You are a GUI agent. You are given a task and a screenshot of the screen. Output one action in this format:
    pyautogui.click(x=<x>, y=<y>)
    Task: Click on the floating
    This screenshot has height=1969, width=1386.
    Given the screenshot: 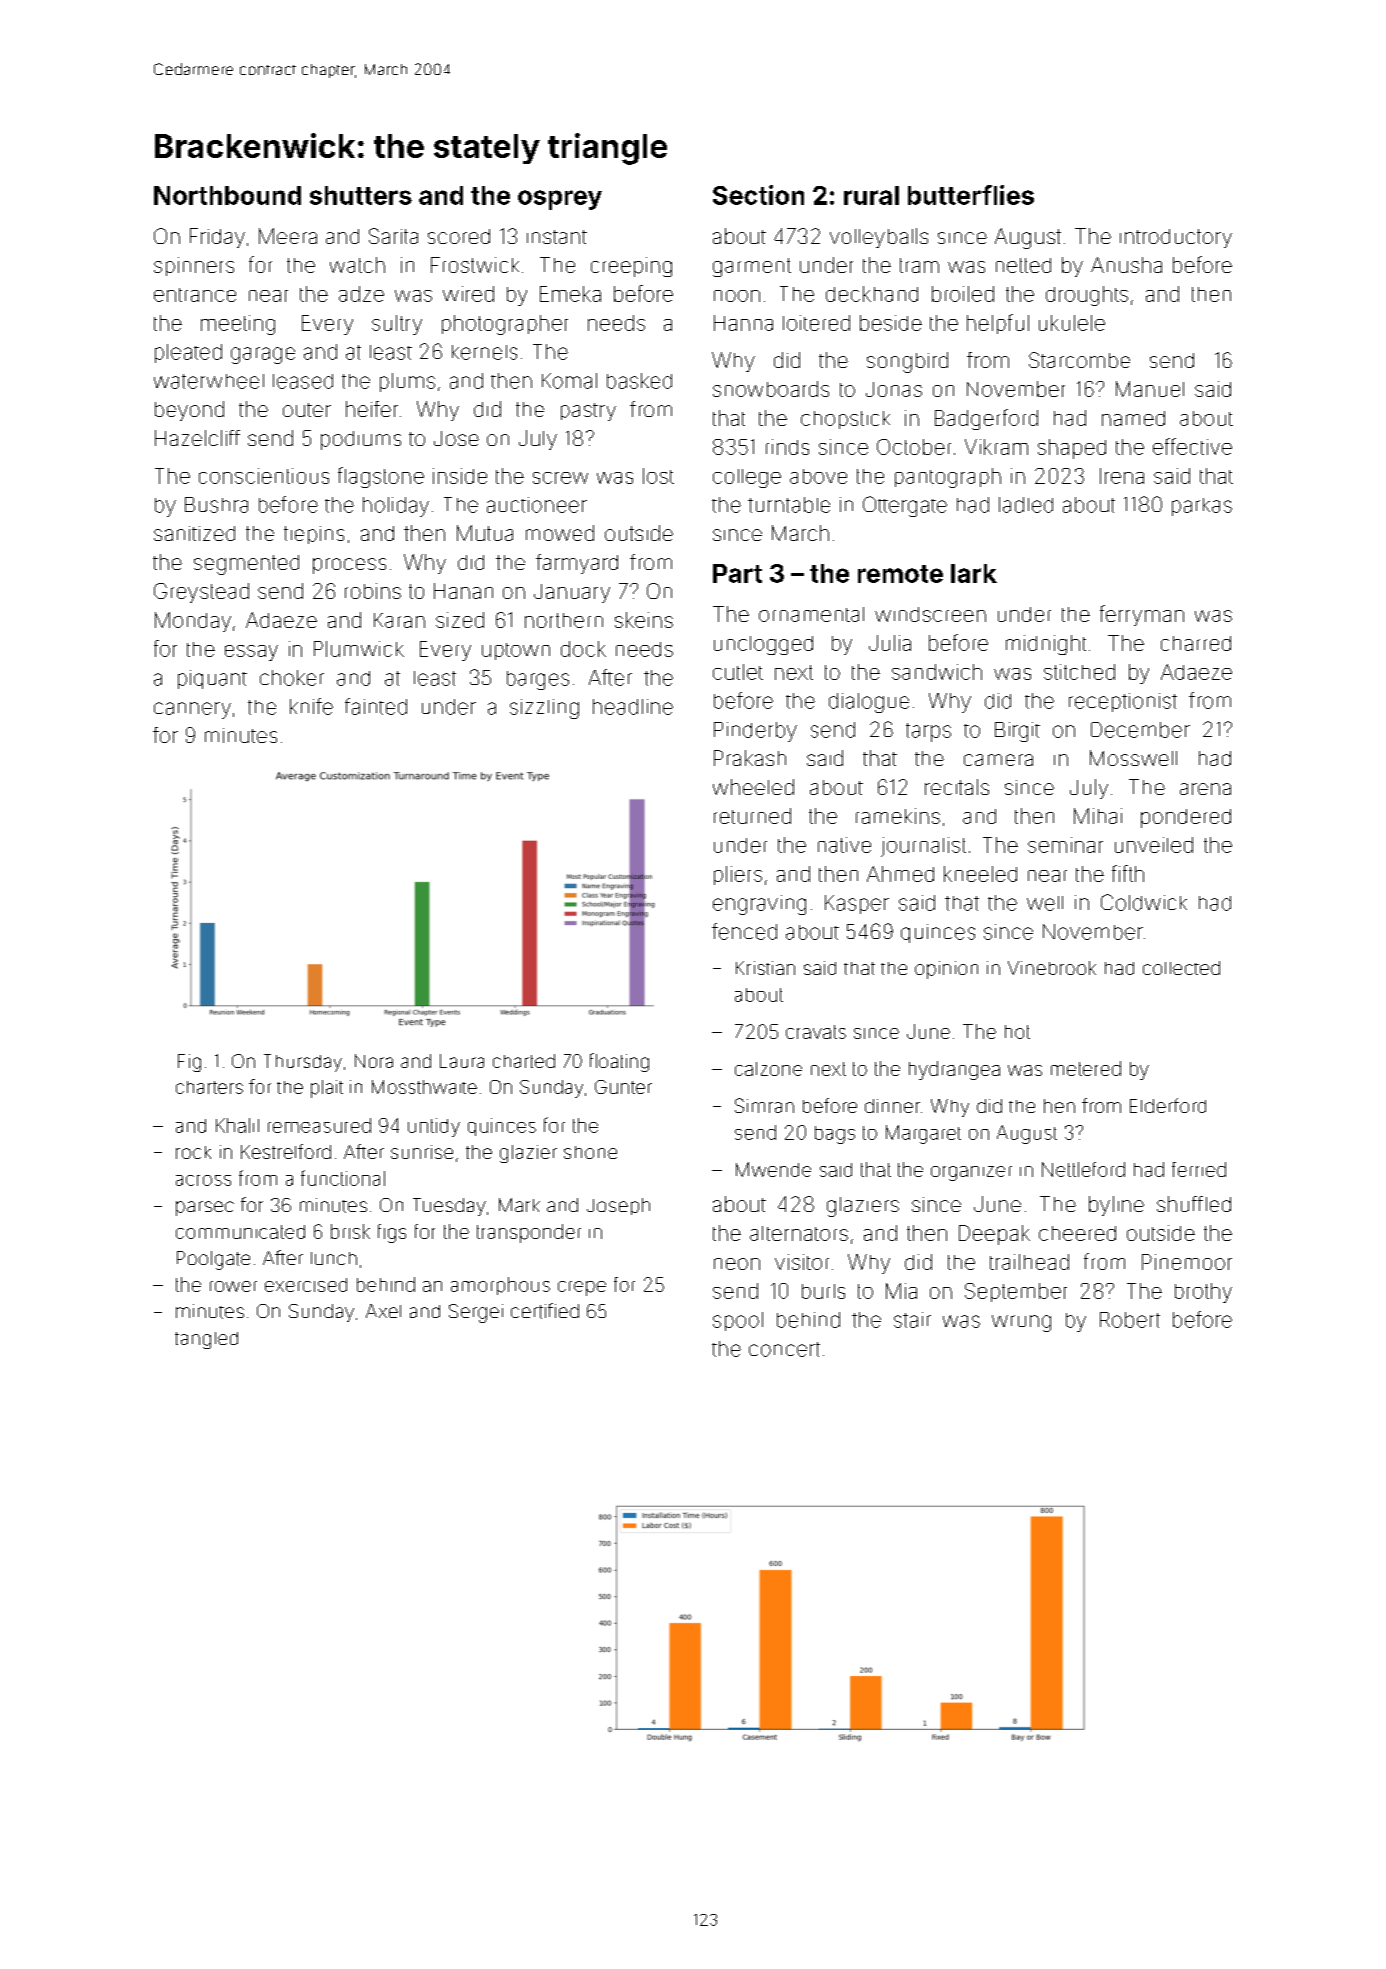 What is the action you would take?
    pyautogui.click(x=619, y=1062)
